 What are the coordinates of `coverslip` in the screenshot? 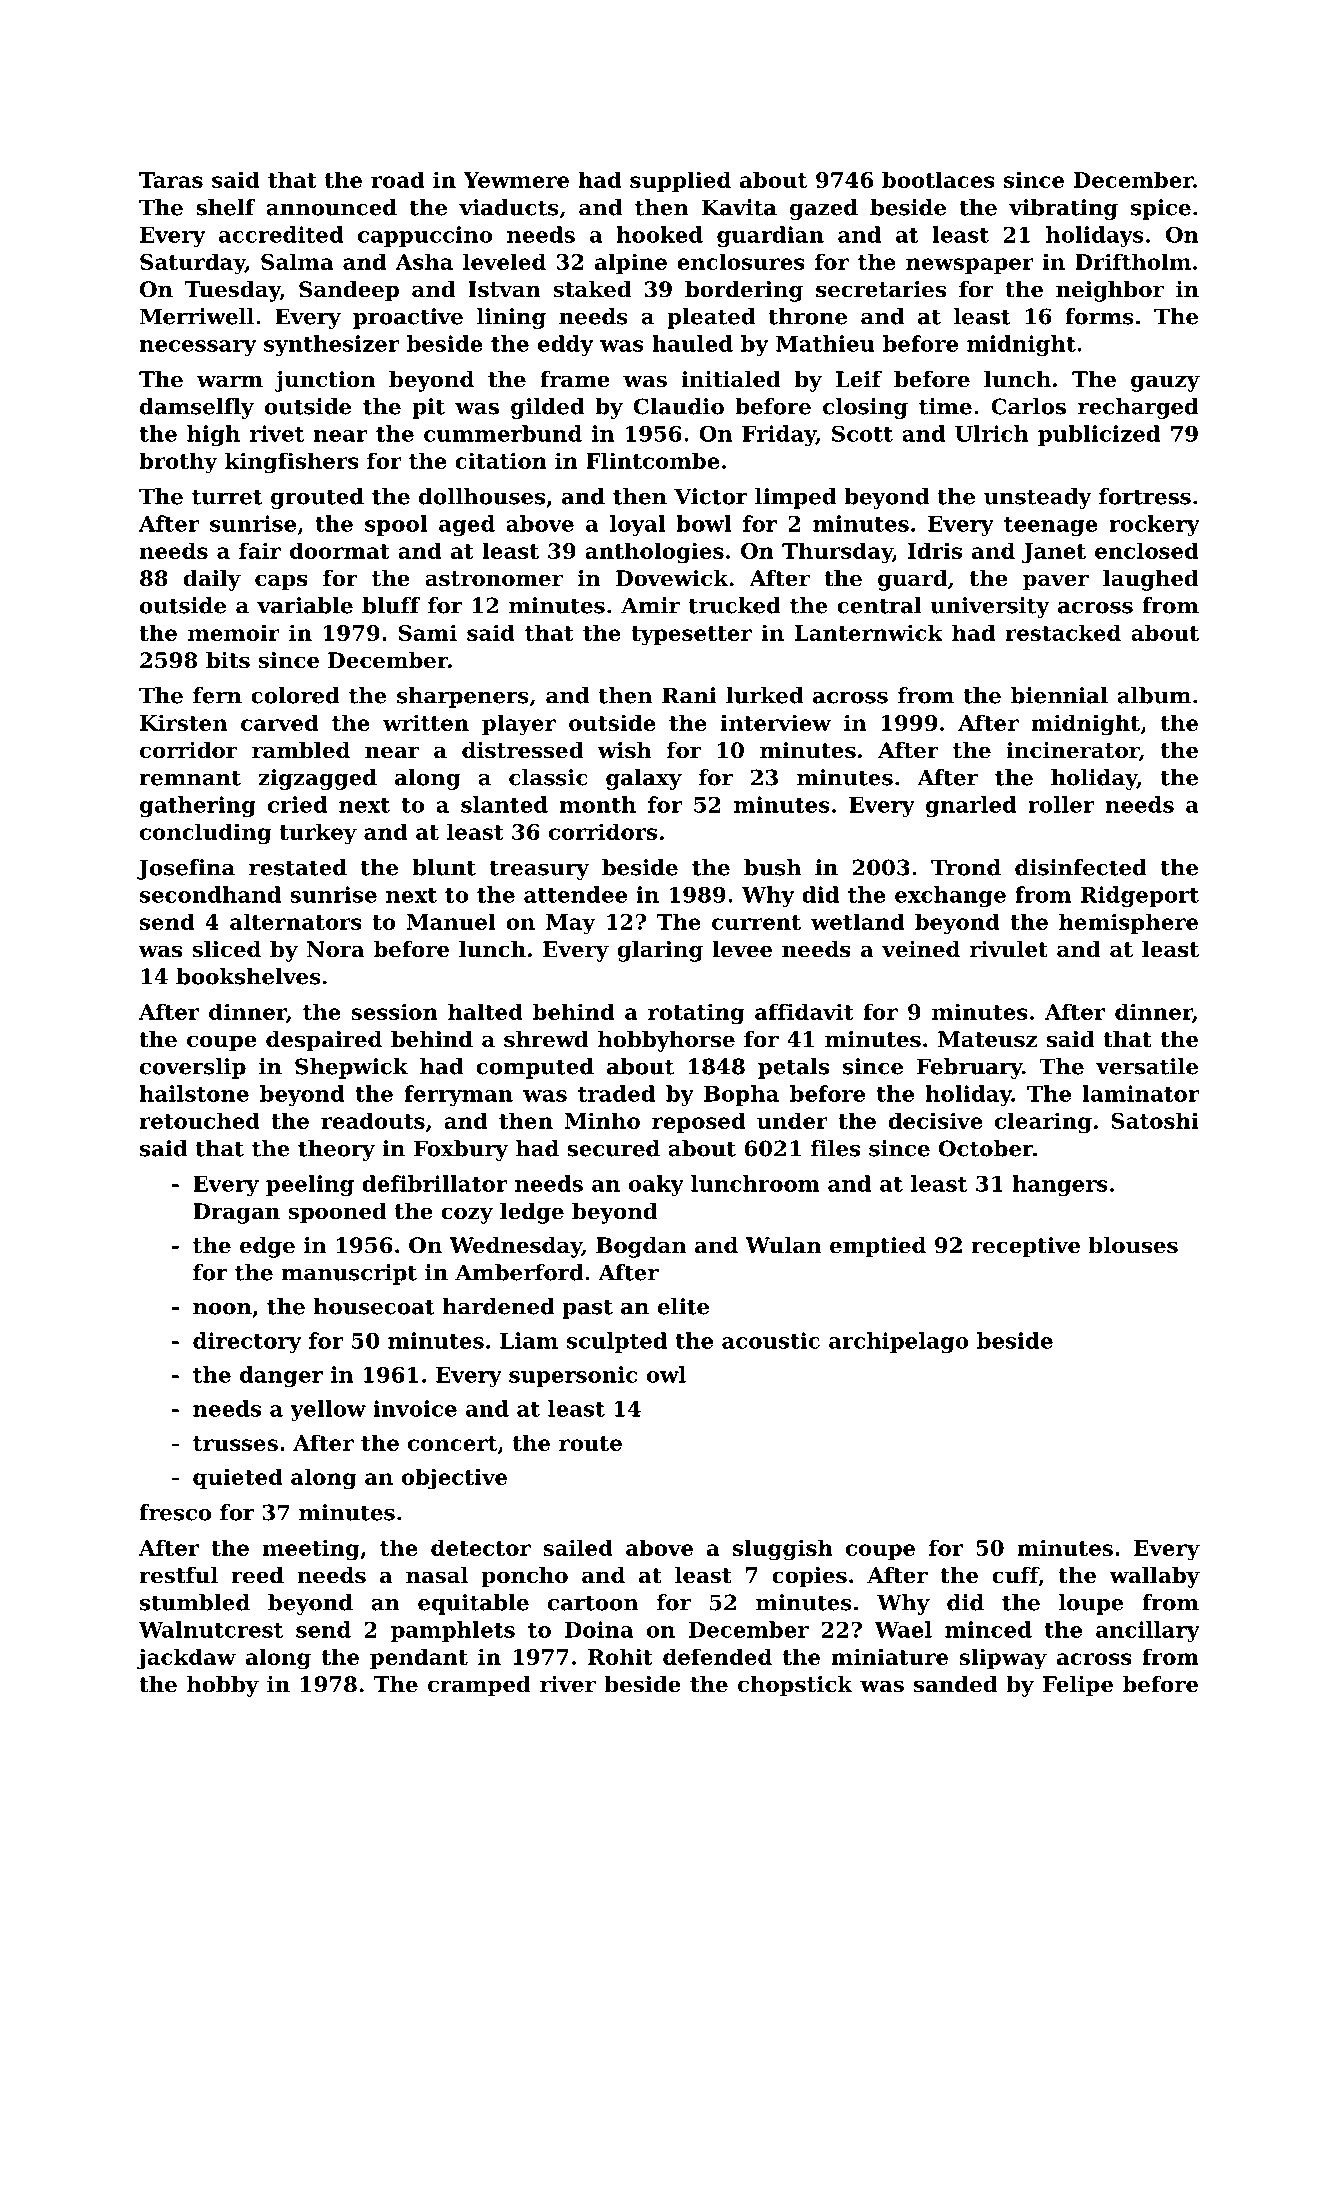 It's located at (193, 1068).
